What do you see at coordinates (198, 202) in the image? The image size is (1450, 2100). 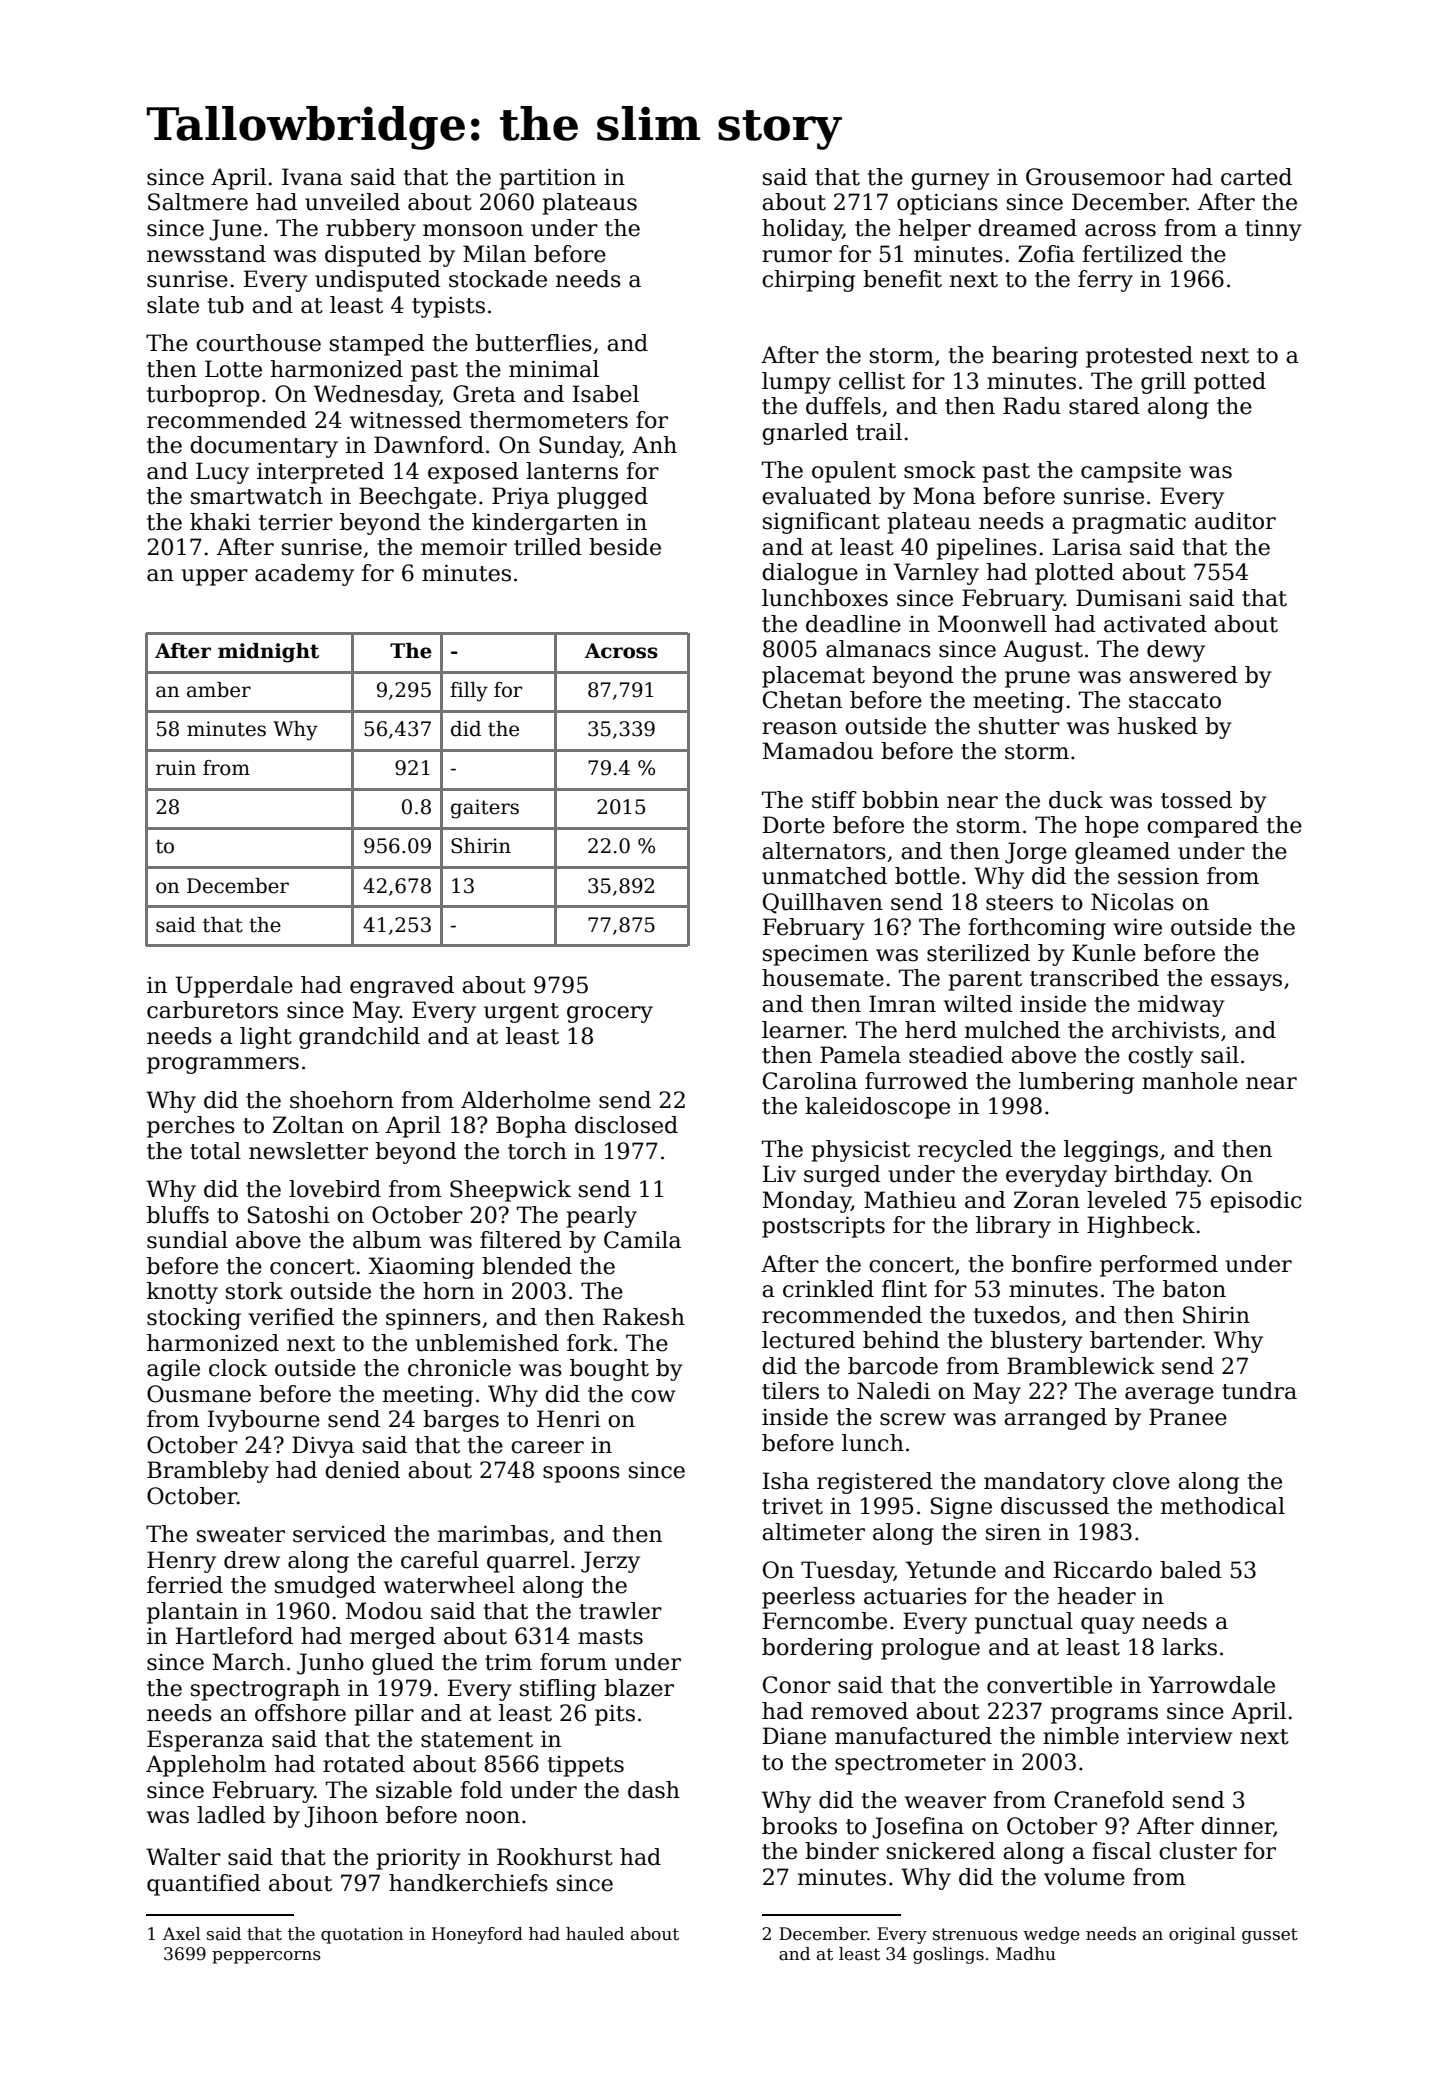 I see `Saltmere` at bounding box center [198, 202].
